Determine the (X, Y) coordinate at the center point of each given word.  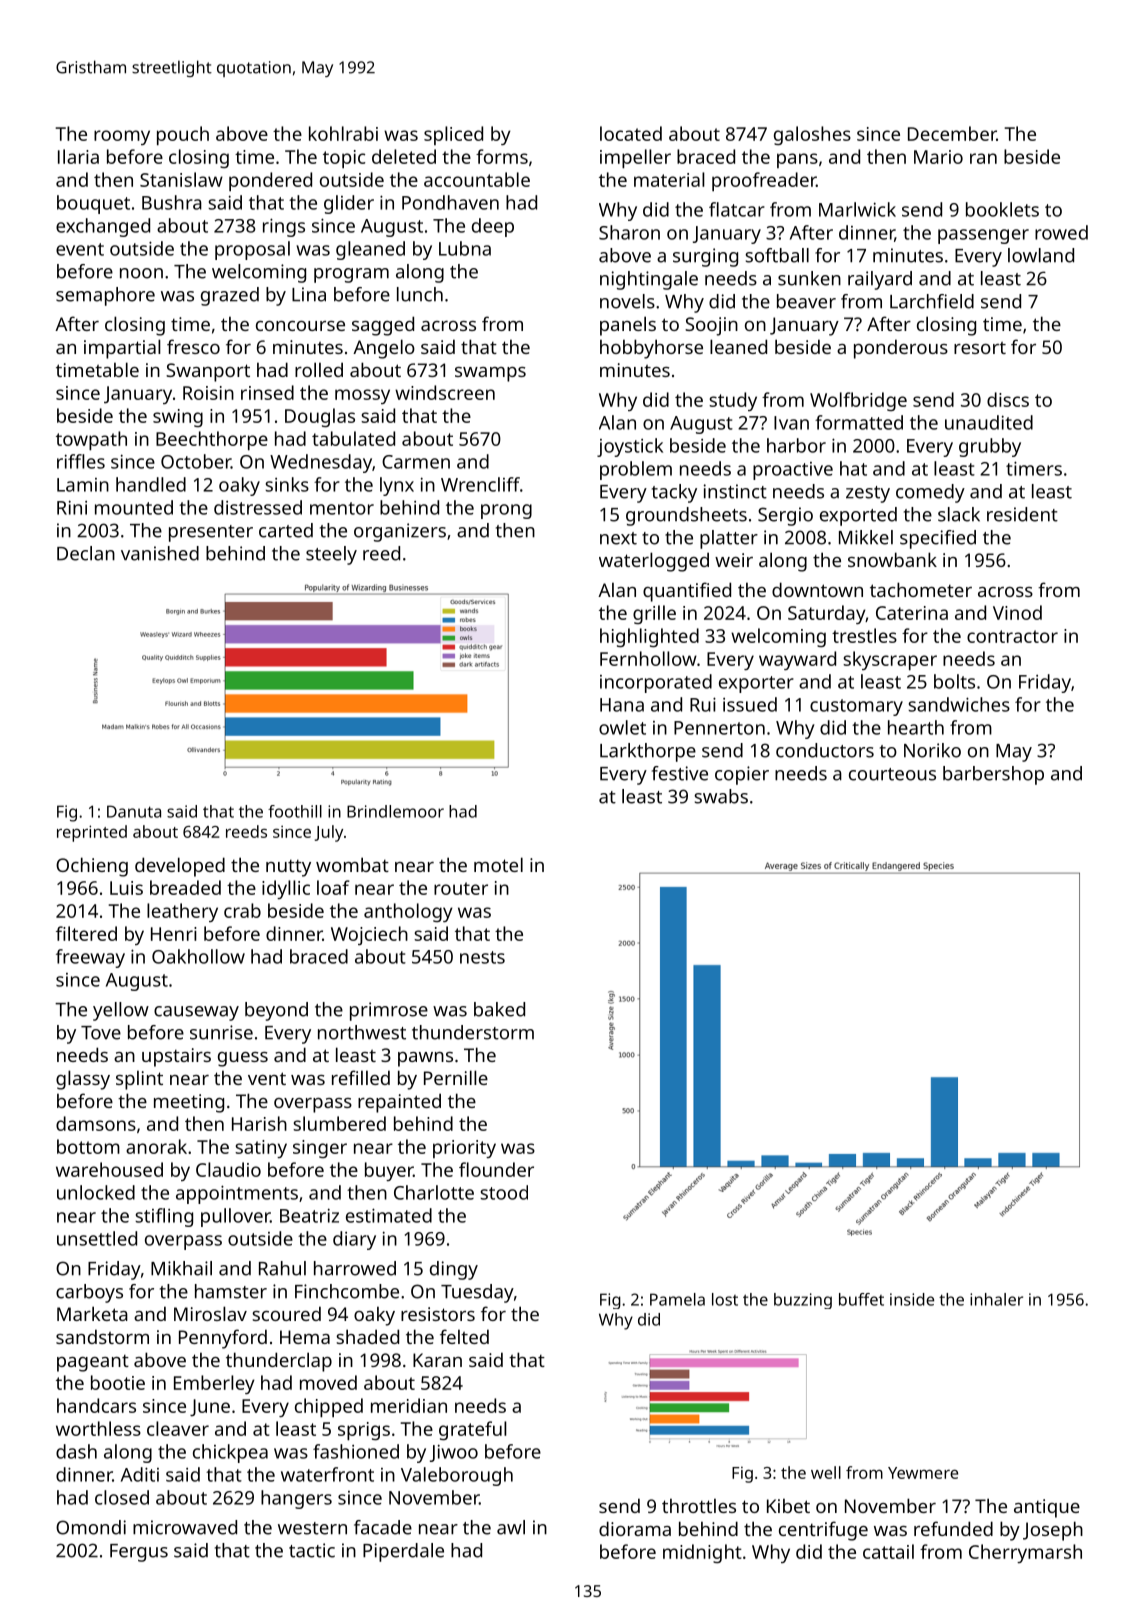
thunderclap (279, 1362)
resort (980, 348)
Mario (938, 157)
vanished (160, 553)
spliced (453, 135)
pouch (183, 136)
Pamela (677, 1299)
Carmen (416, 462)
